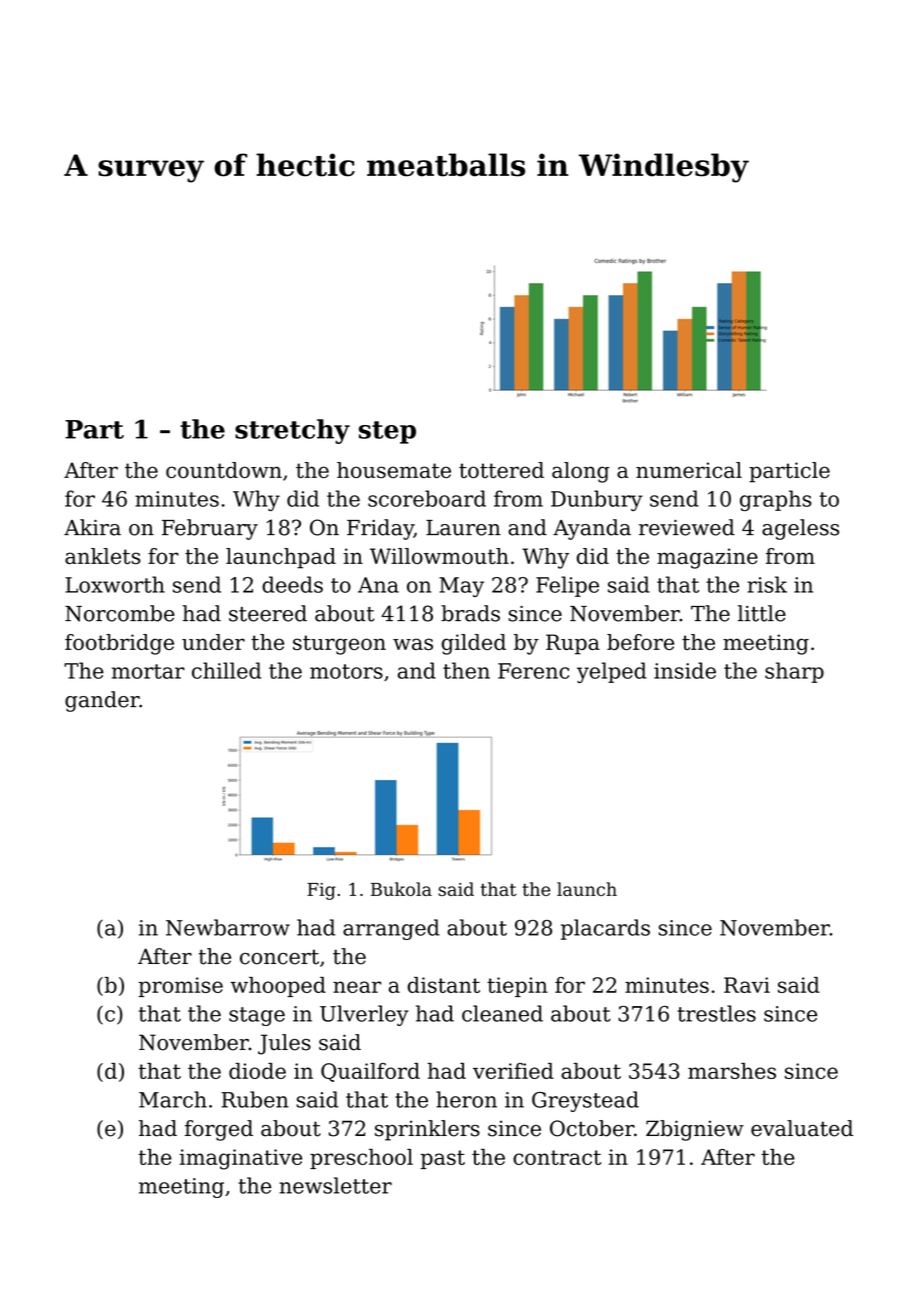 This page has width=924, height=1311. What do you see at coordinates (800, 529) in the page?
I see `ageless` at bounding box center [800, 529].
